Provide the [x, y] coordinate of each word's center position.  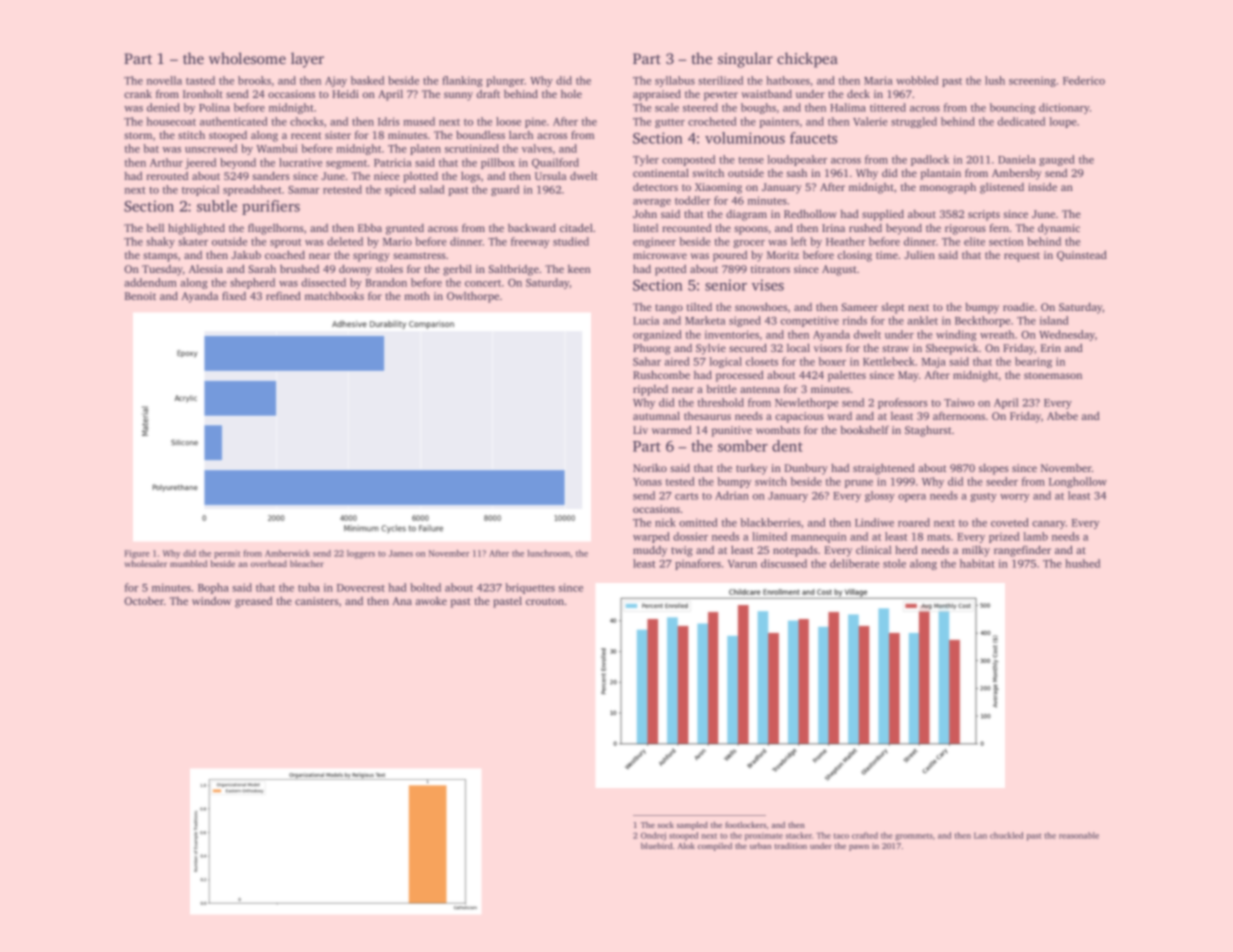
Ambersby [1017, 174]
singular [745, 60]
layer [307, 60]
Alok [686, 846]
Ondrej [653, 836]
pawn [859, 848]
